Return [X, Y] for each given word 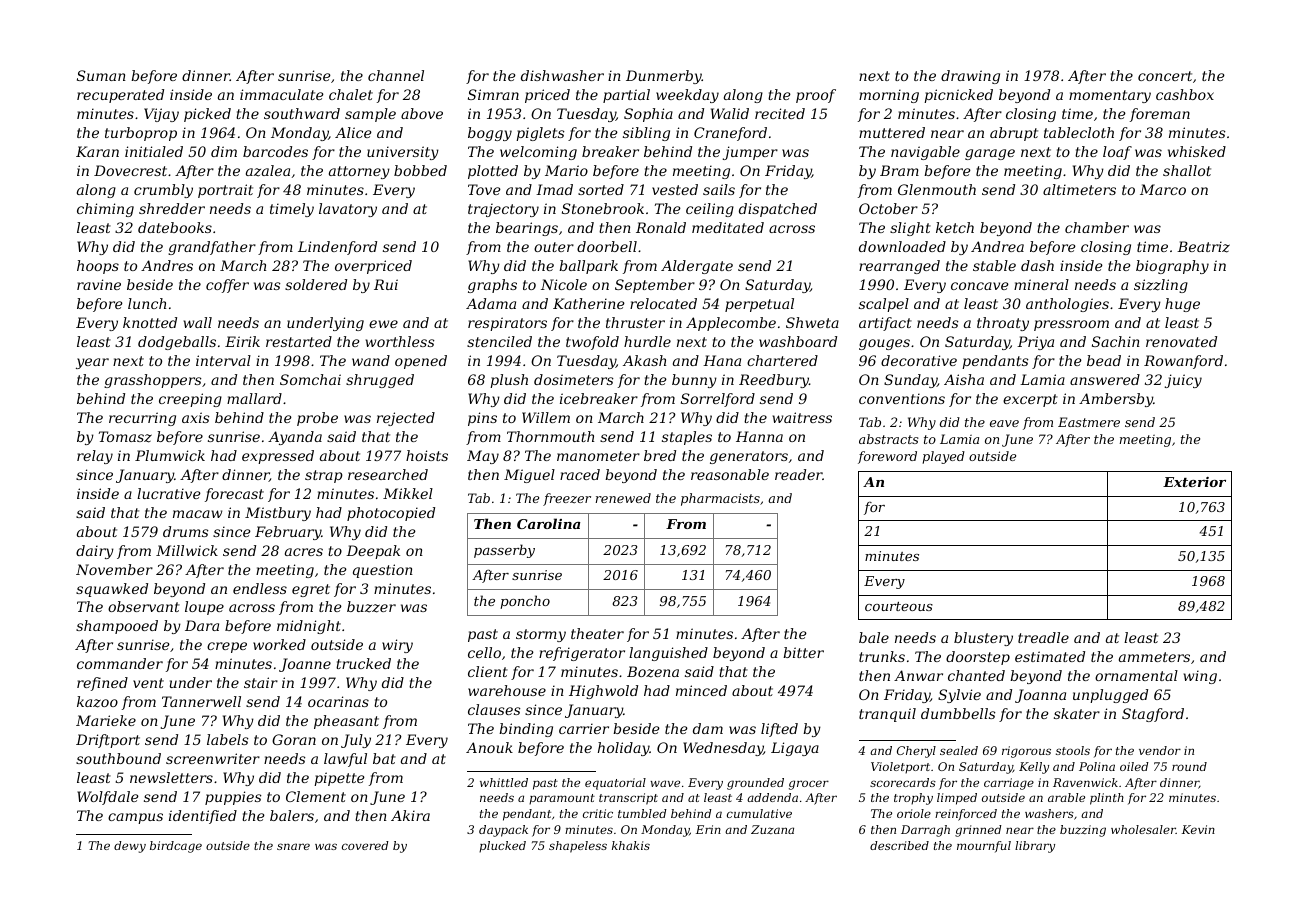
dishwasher [562, 75]
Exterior [1194, 482]
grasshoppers [152, 381]
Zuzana [772, 829]
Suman [101, 75]
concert [1165, 76]
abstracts [889, 439]
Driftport [108, 741]
